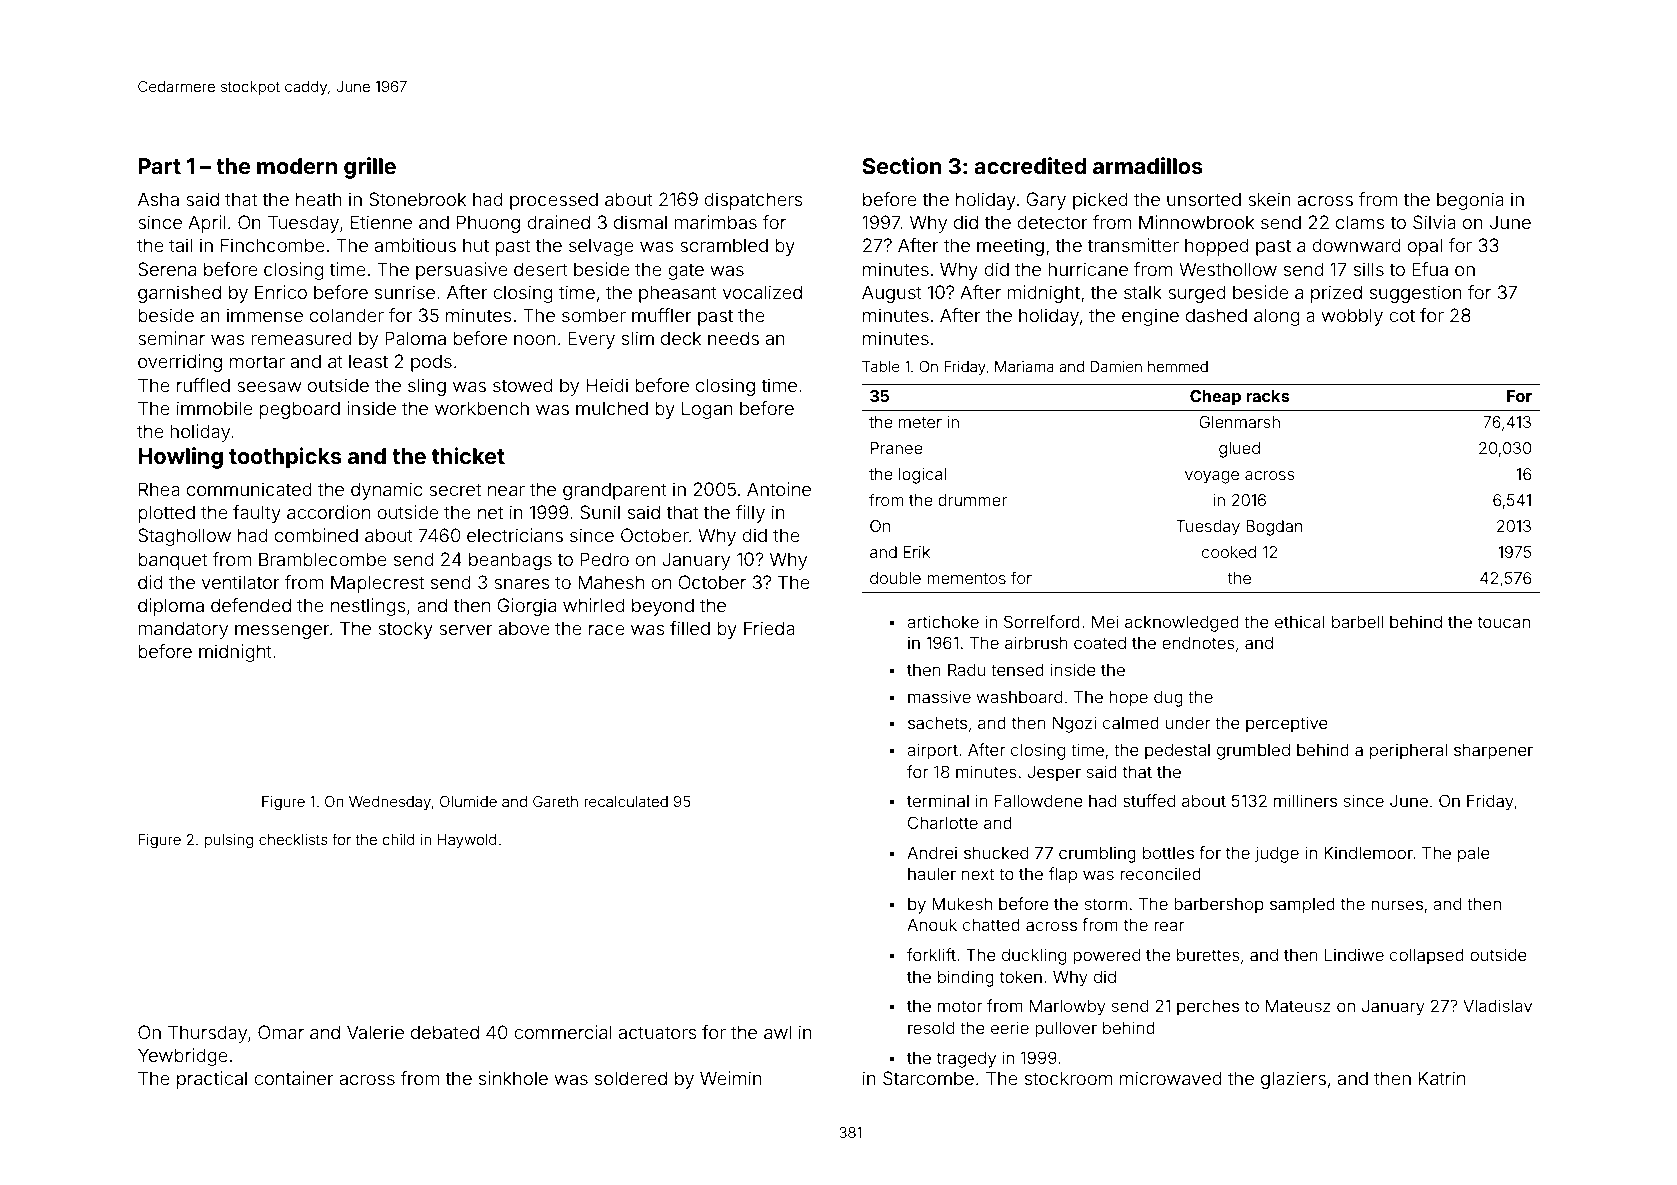  What do you see at coordinates (212, 1080) in the screenshot?
I see `practical` at bounding box center [212, 1080].
